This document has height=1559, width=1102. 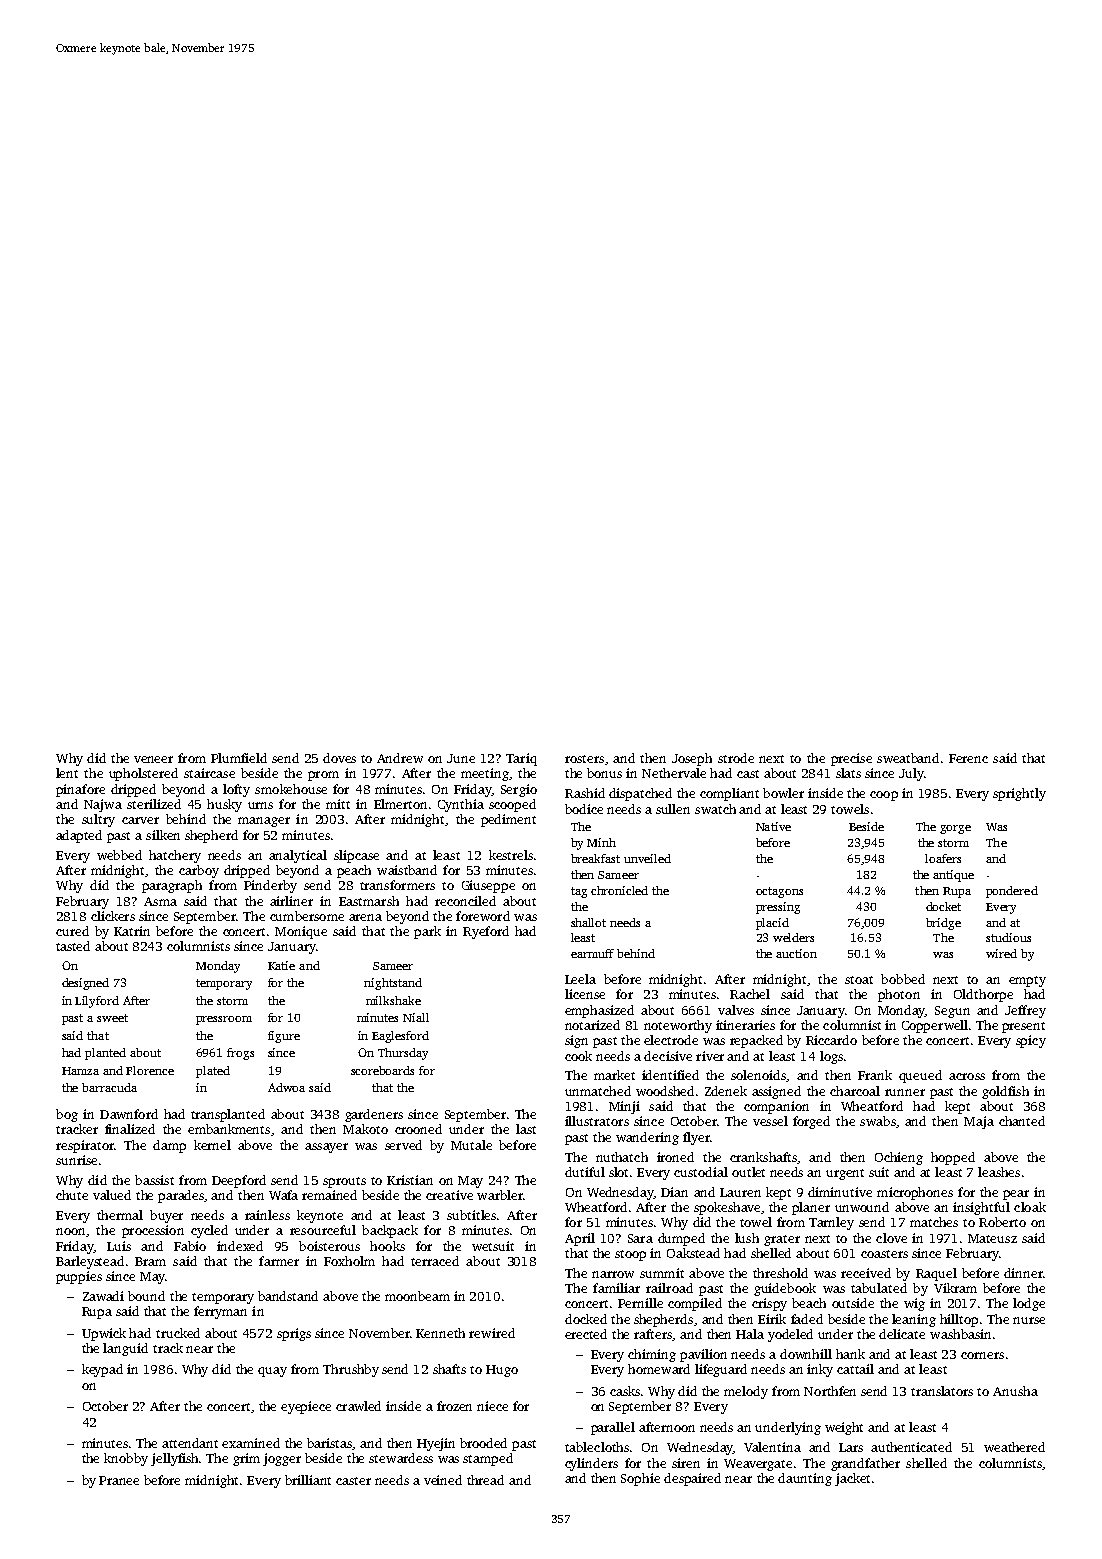 What do you see at coordinates (782, 1240) in the document?
I see `grater` at bounding box center [782, 1240].
